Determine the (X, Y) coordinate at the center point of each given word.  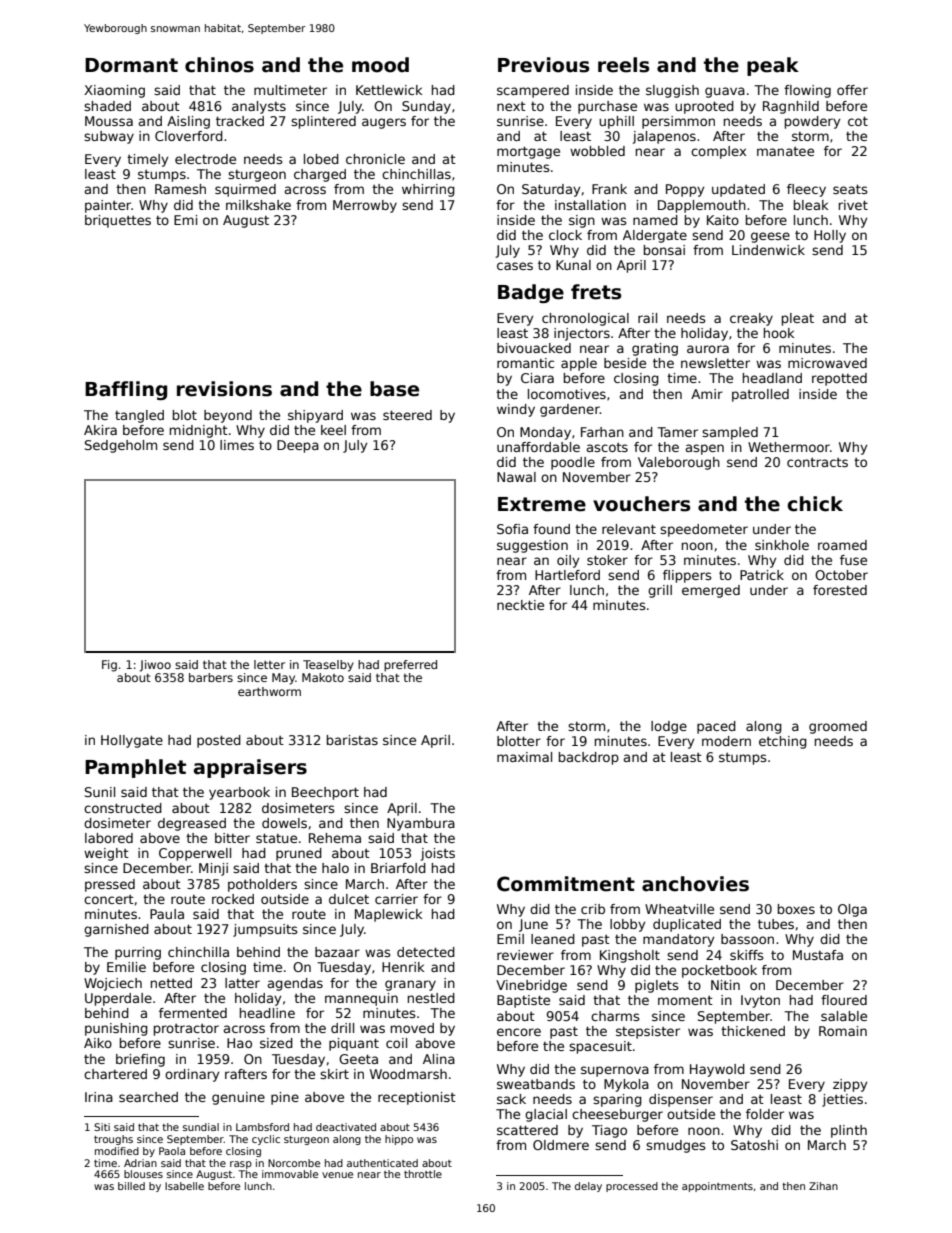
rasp (241, 1165)
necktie (520, 605)
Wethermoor (789, 447)
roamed (842, 545)
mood (380, 65)
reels (623, 65)
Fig (109, 666)
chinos (219, 65)
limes (237, 445)
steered (407, 415)
